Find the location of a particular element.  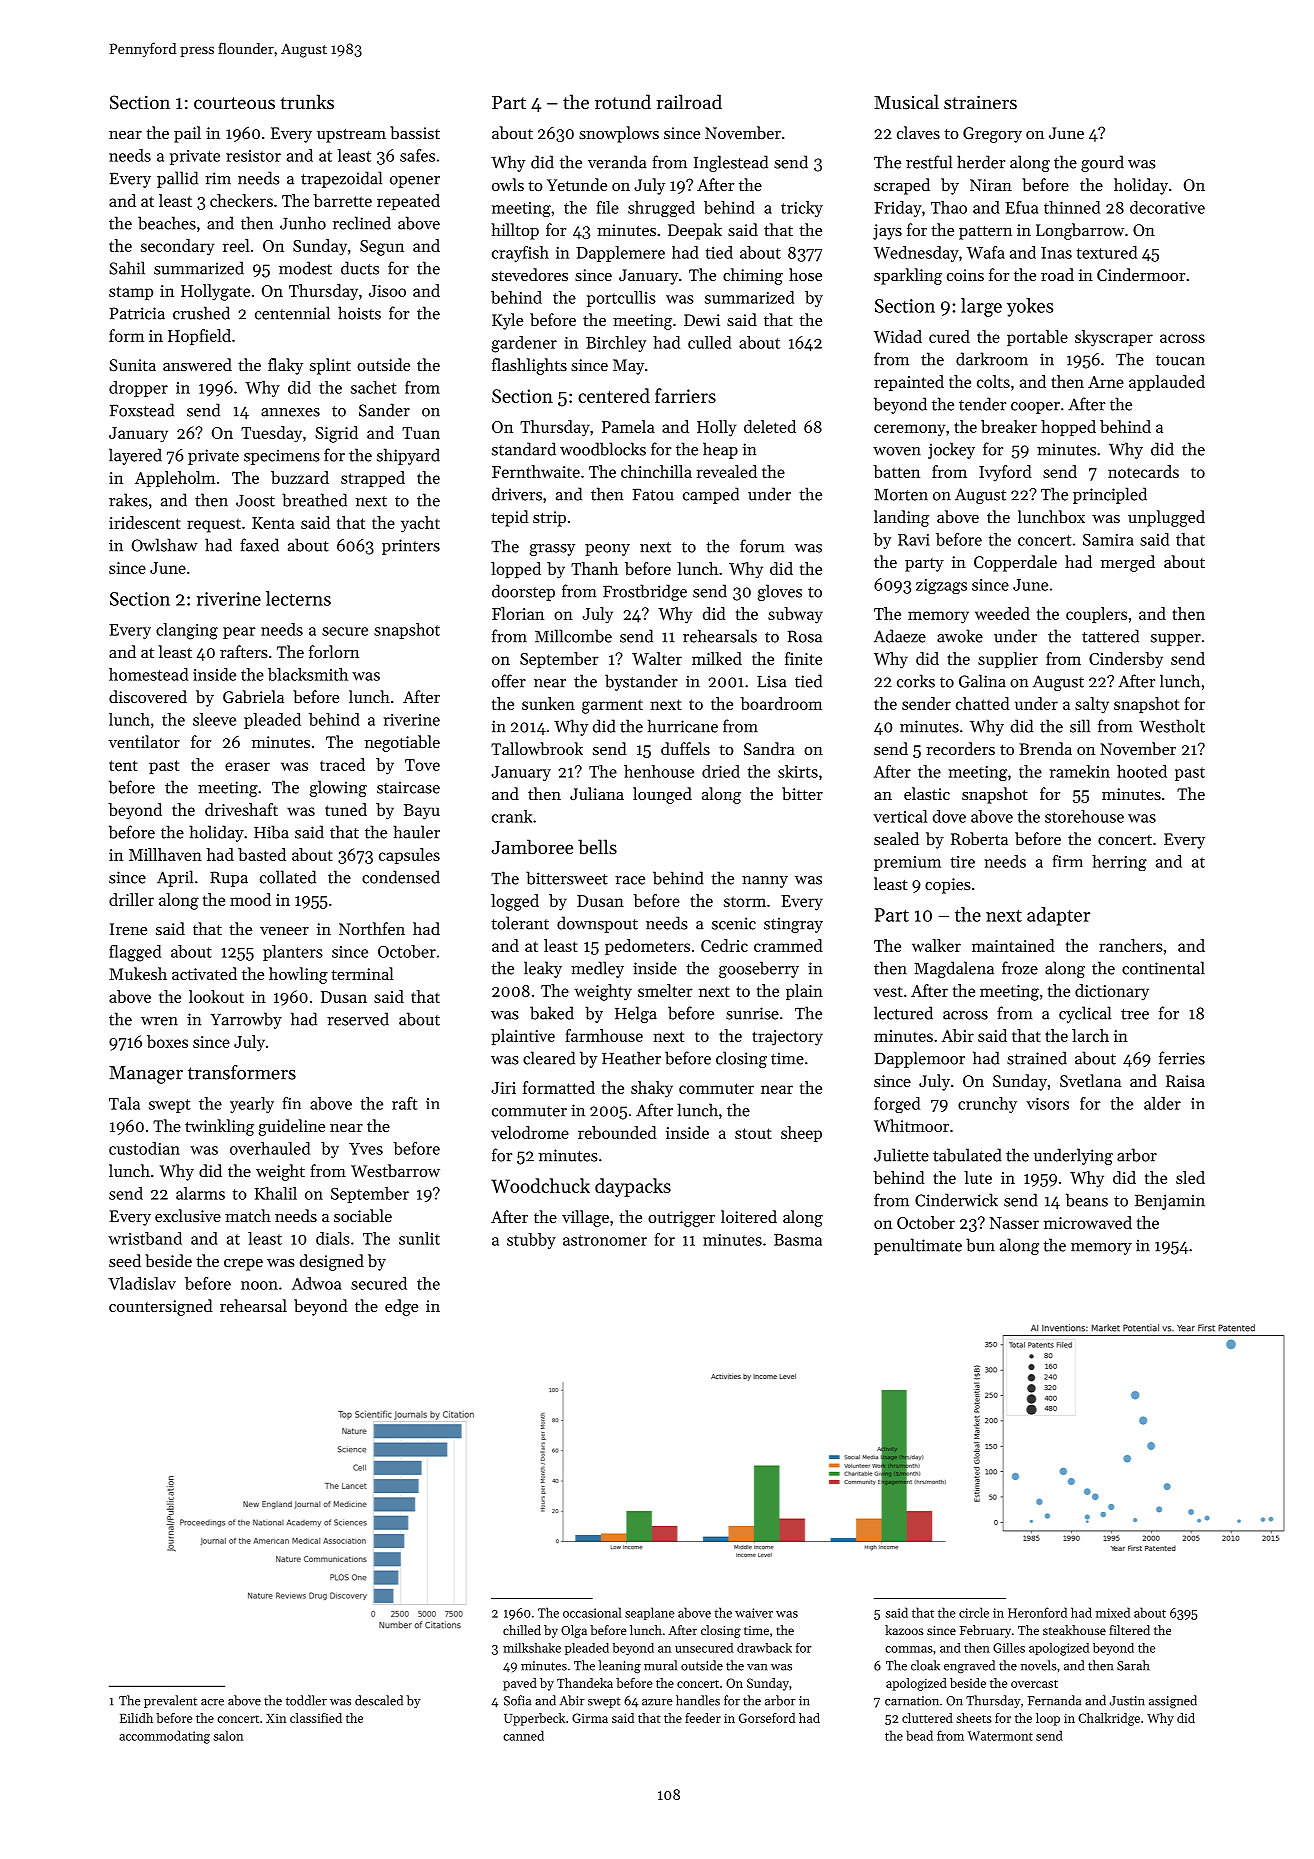

acre is located at coordinates (212, 1702).
